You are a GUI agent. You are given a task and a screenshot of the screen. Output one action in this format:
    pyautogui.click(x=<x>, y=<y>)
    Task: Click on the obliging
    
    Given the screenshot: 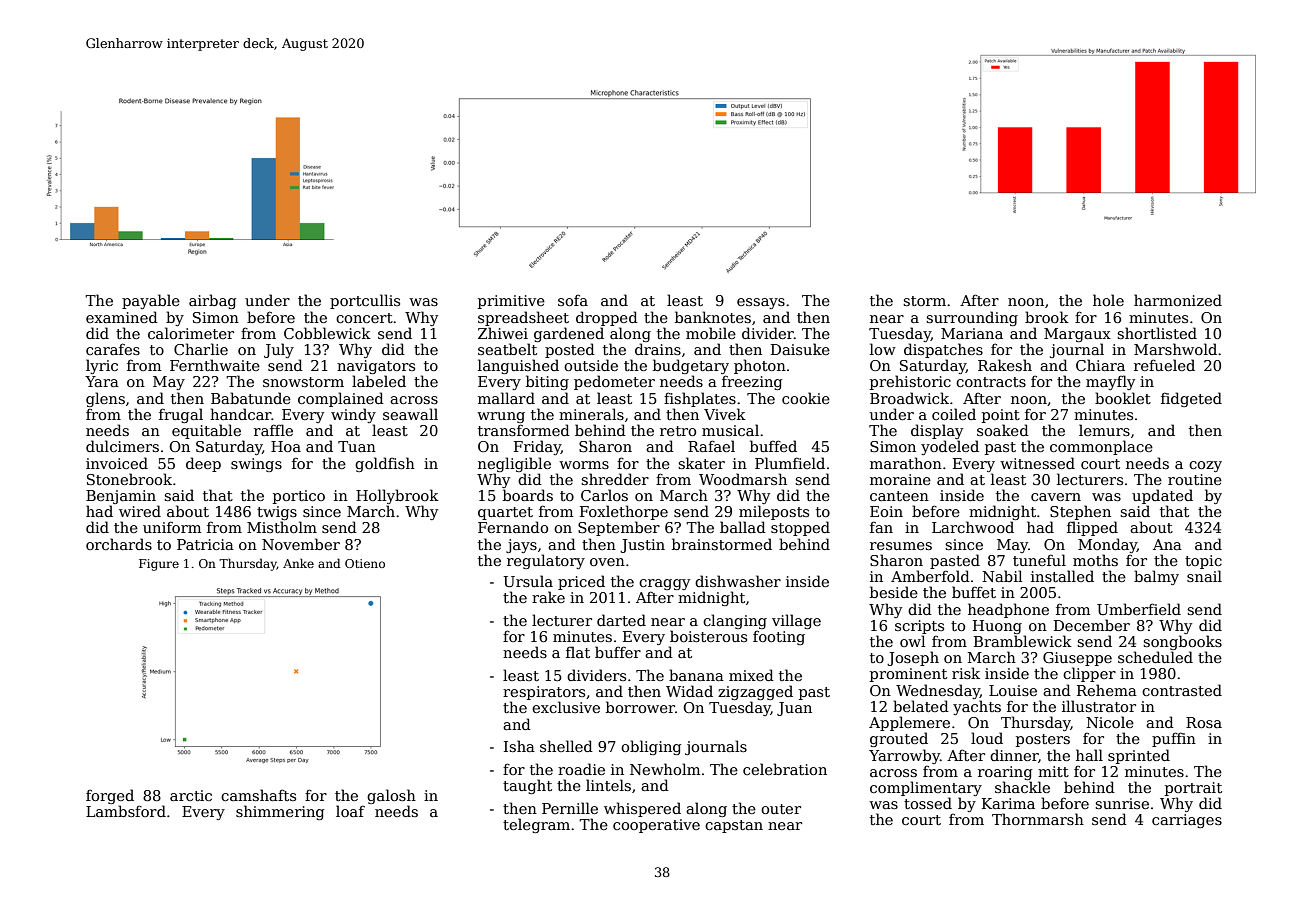 What is the action you would take?
    pyautogui.click(x=651, y=747)
